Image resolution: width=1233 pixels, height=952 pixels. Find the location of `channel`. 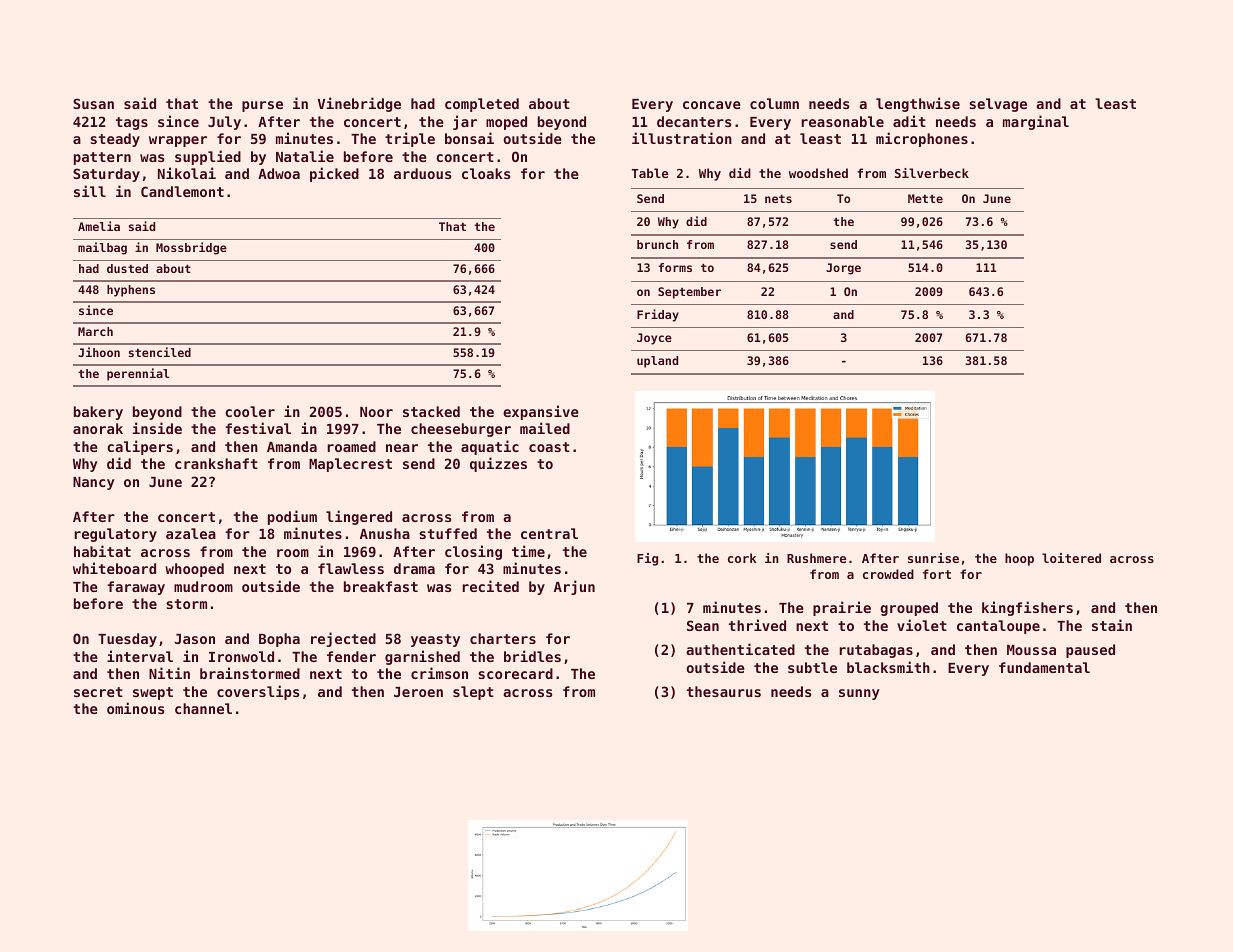

channel is located at coordinates (203, 708).
